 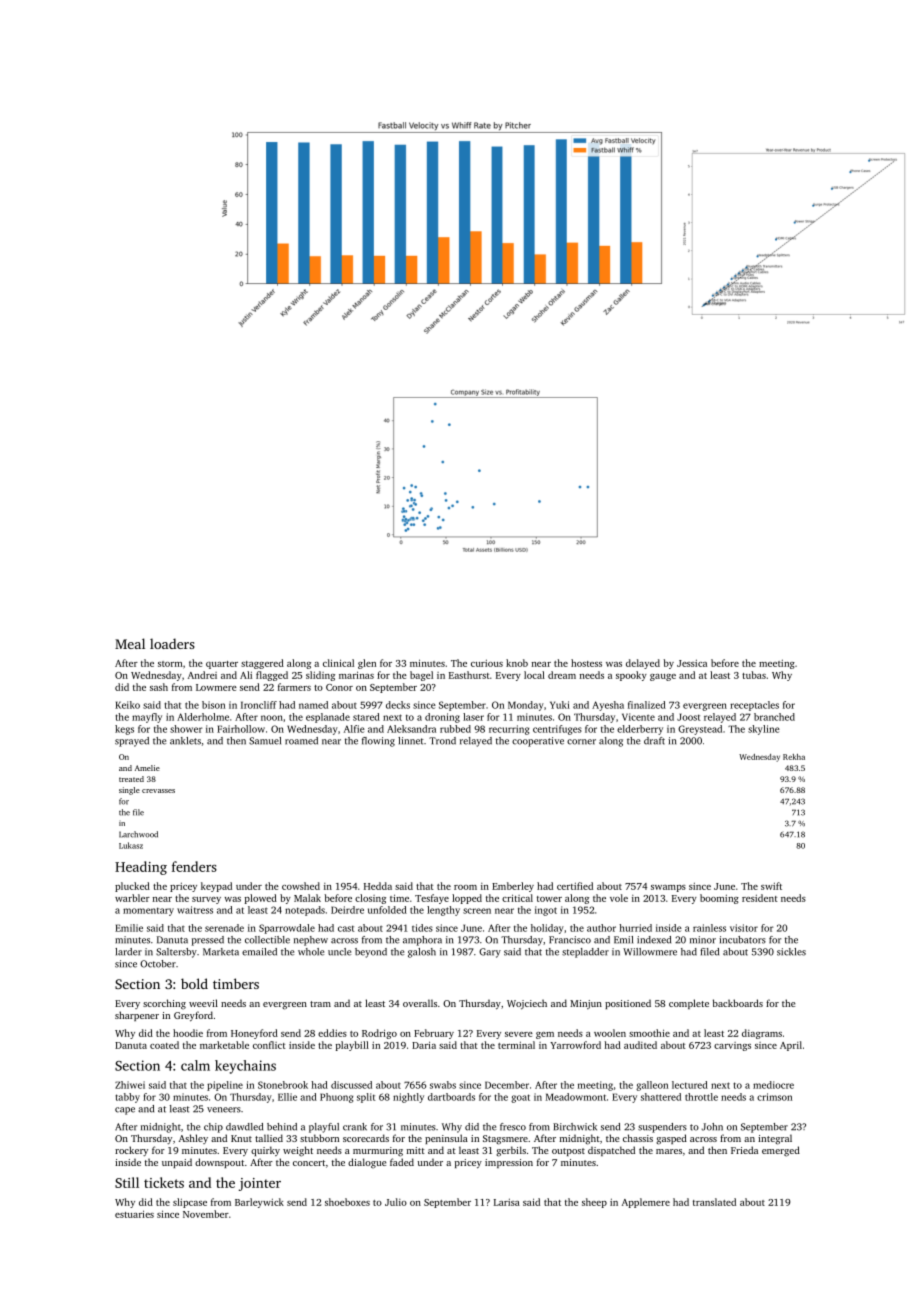 What do you see at coordinates (519, 1034) in the image?
I see `severe` at bounding box center [519, 1034].
